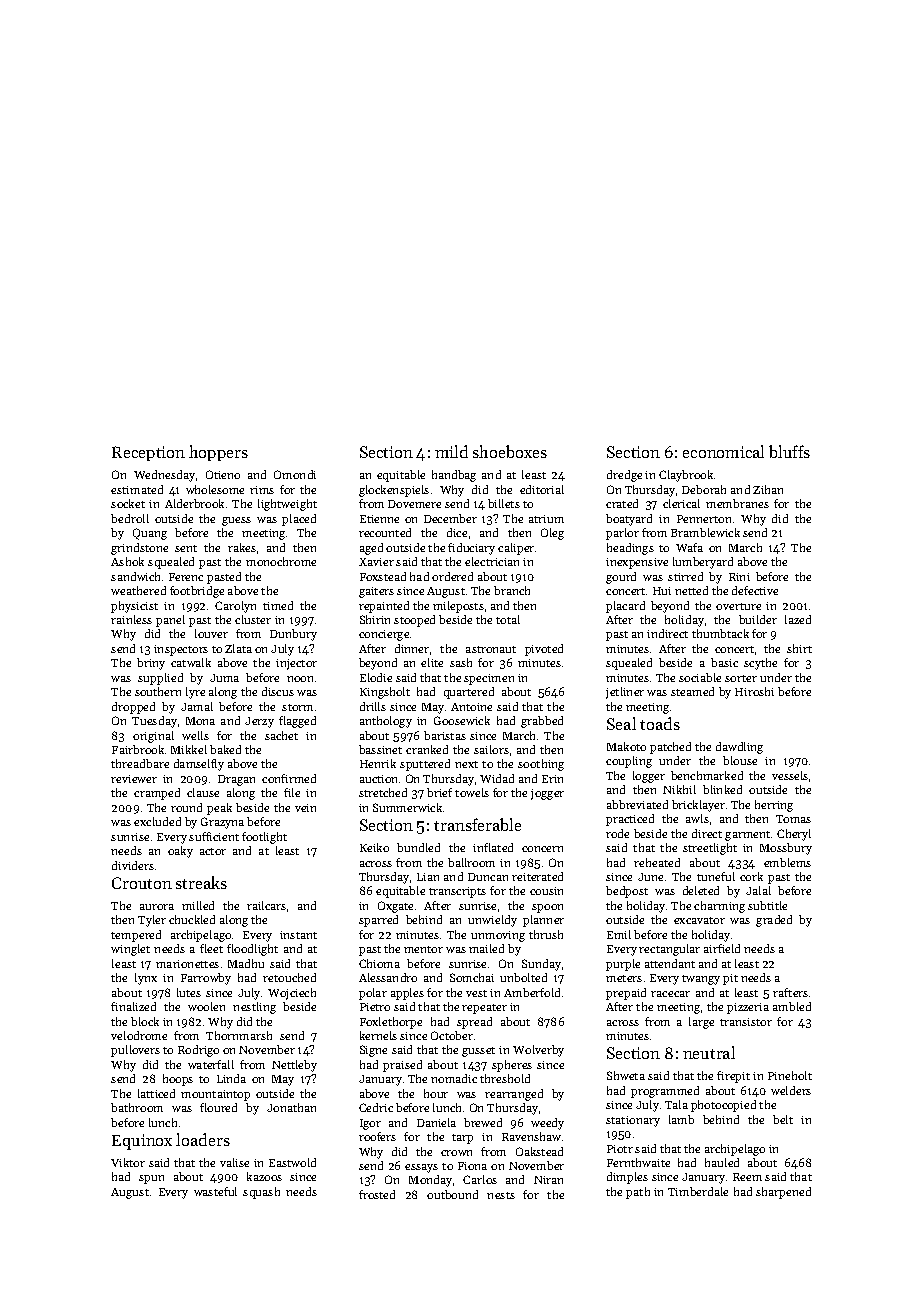  What do you see at coordinates (493, 847) in the screenshot?
I see `inflated` at bounding box center [493, 847].
